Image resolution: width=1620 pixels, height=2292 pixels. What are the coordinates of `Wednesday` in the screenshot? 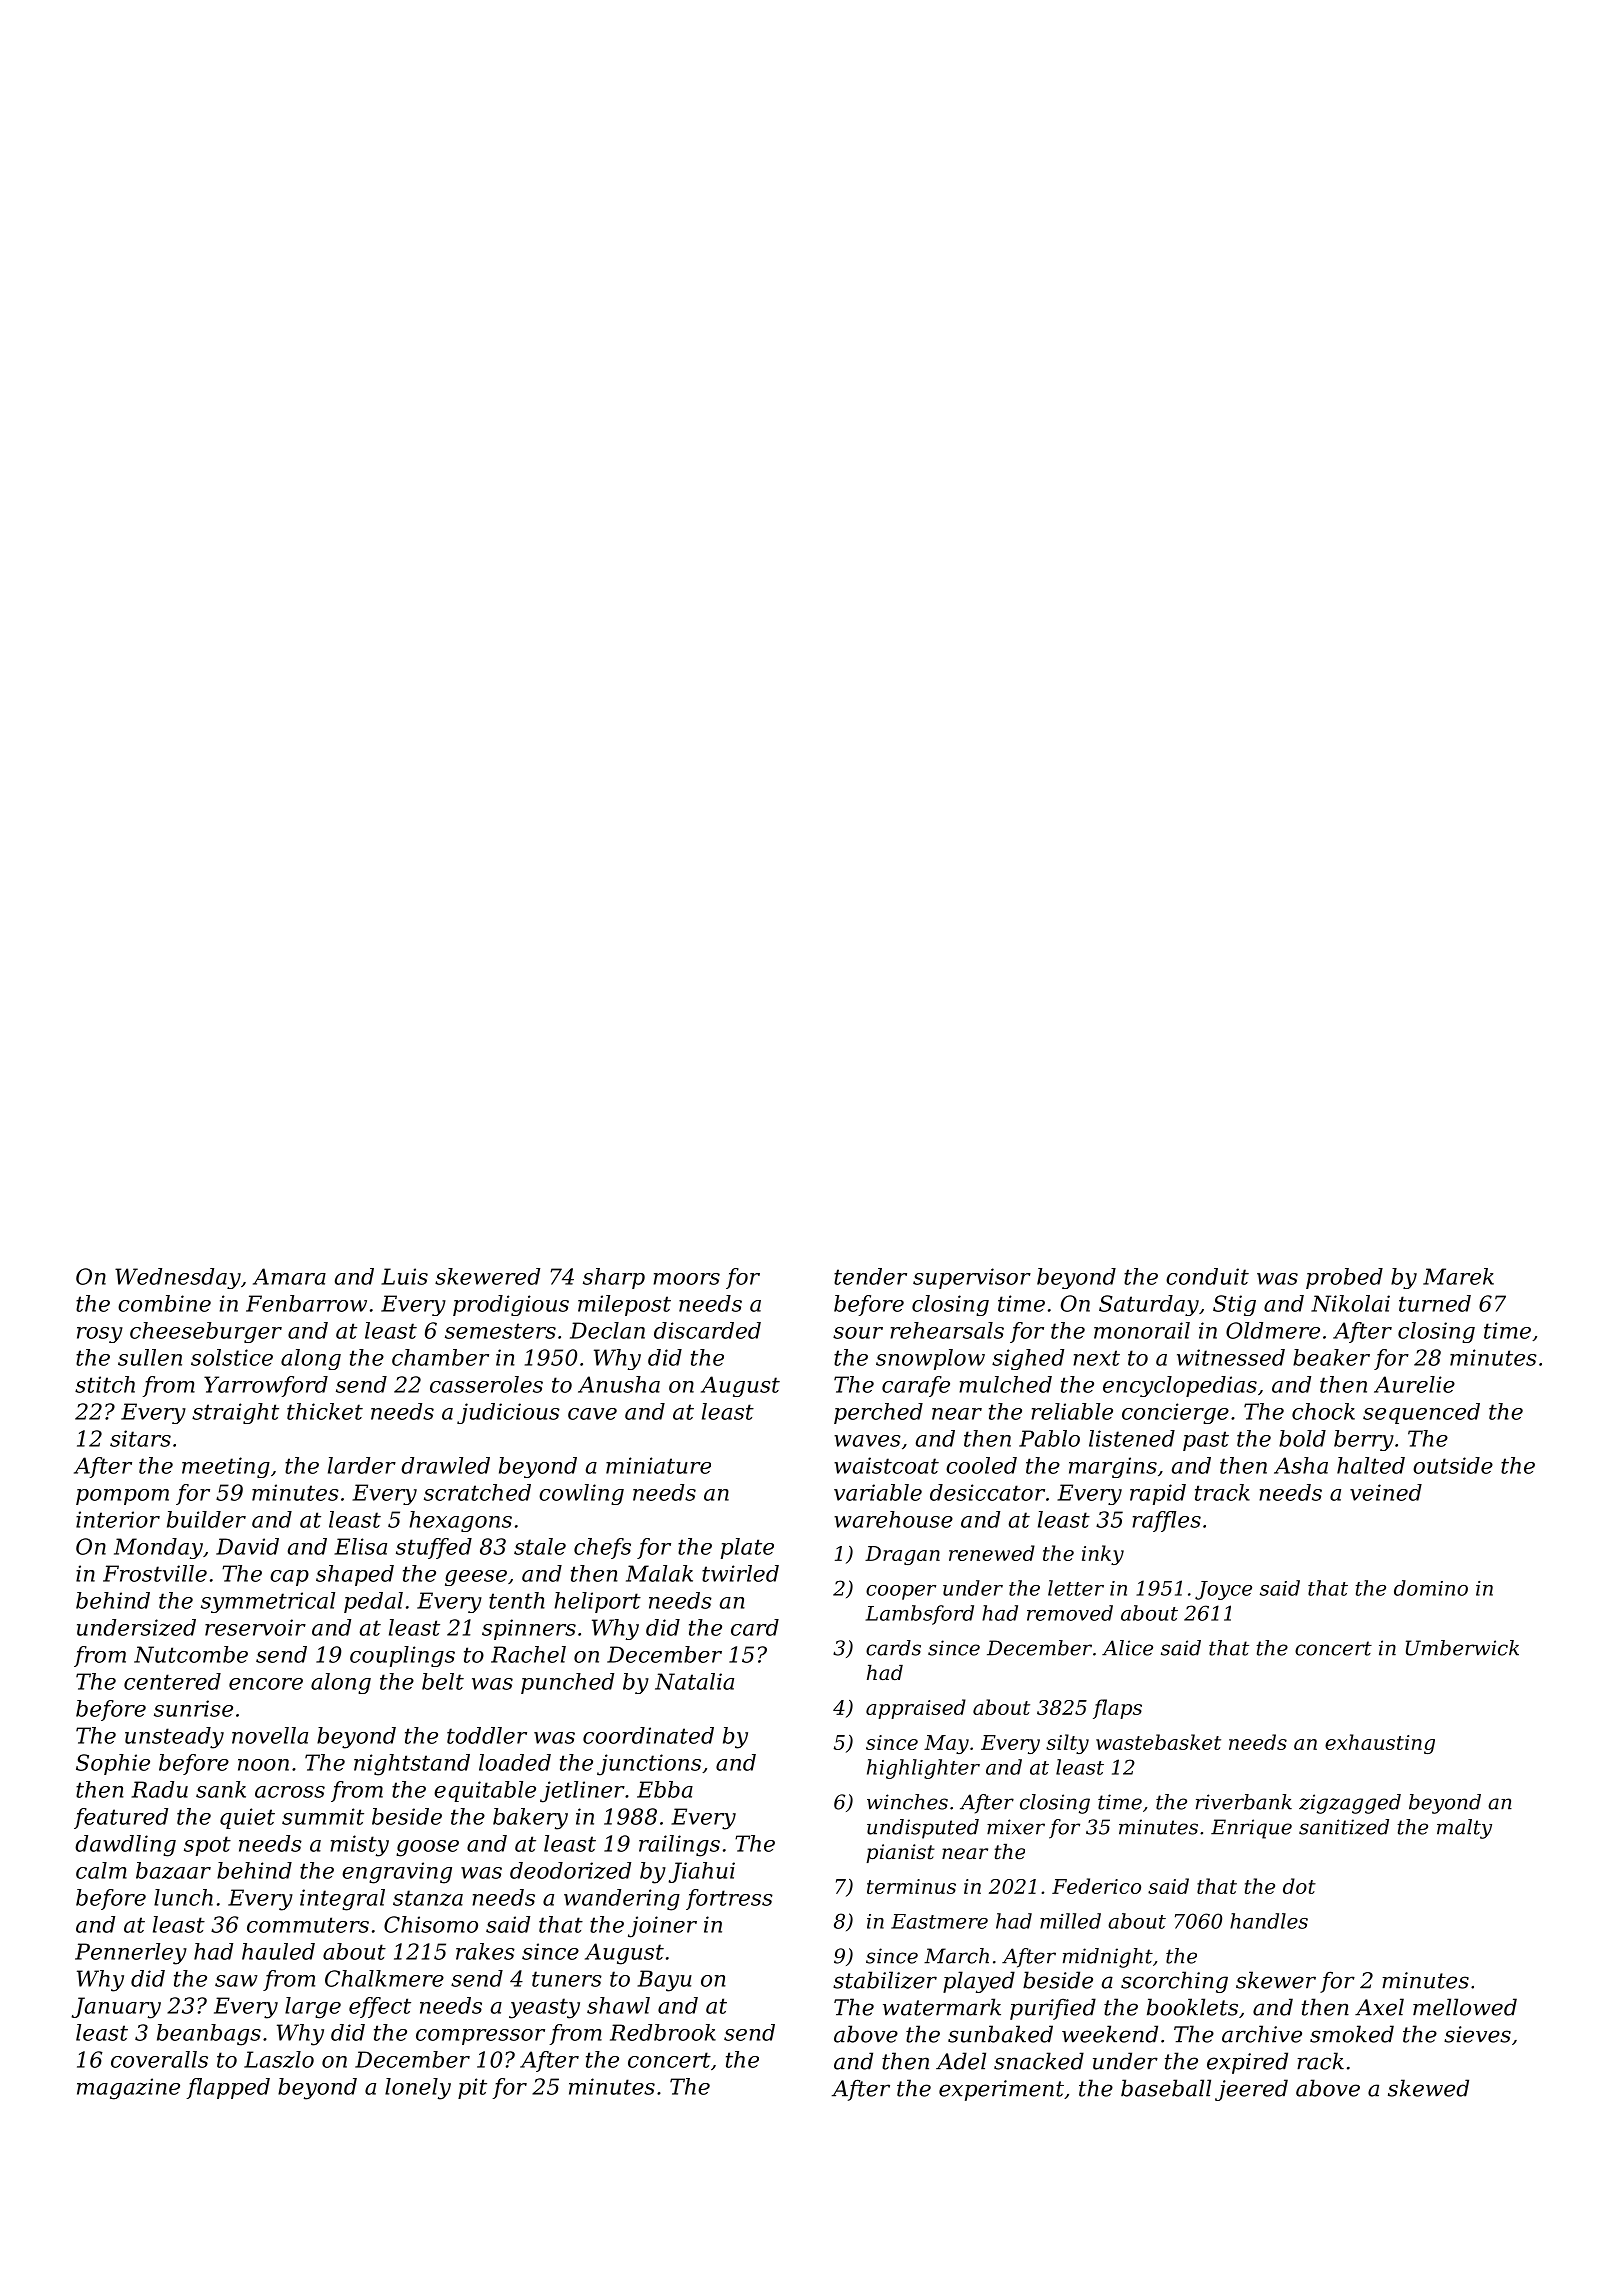 It's located at (178, 1278).
